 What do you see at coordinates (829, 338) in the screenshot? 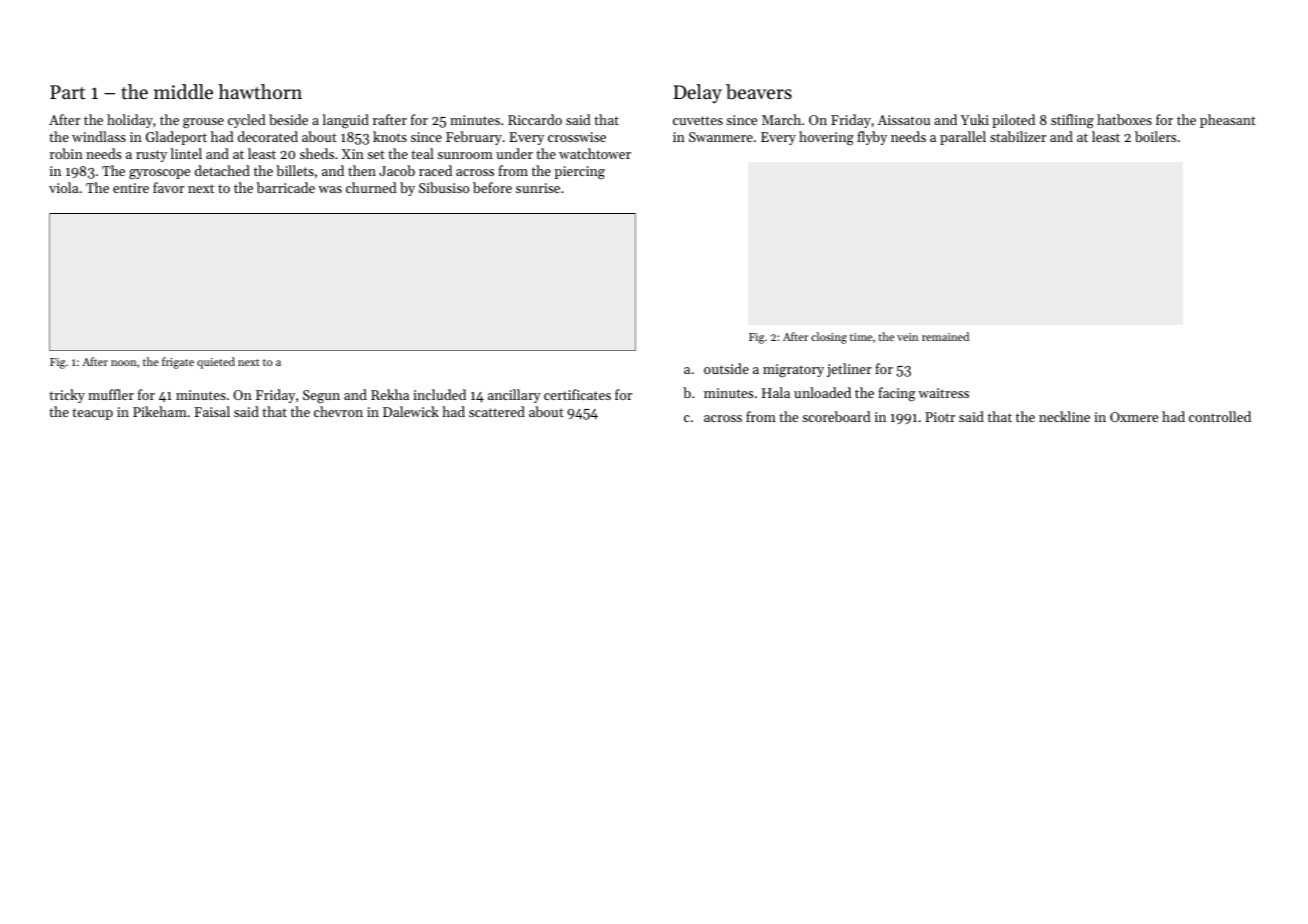
I see `closing` at bounding box center [829, 338].
